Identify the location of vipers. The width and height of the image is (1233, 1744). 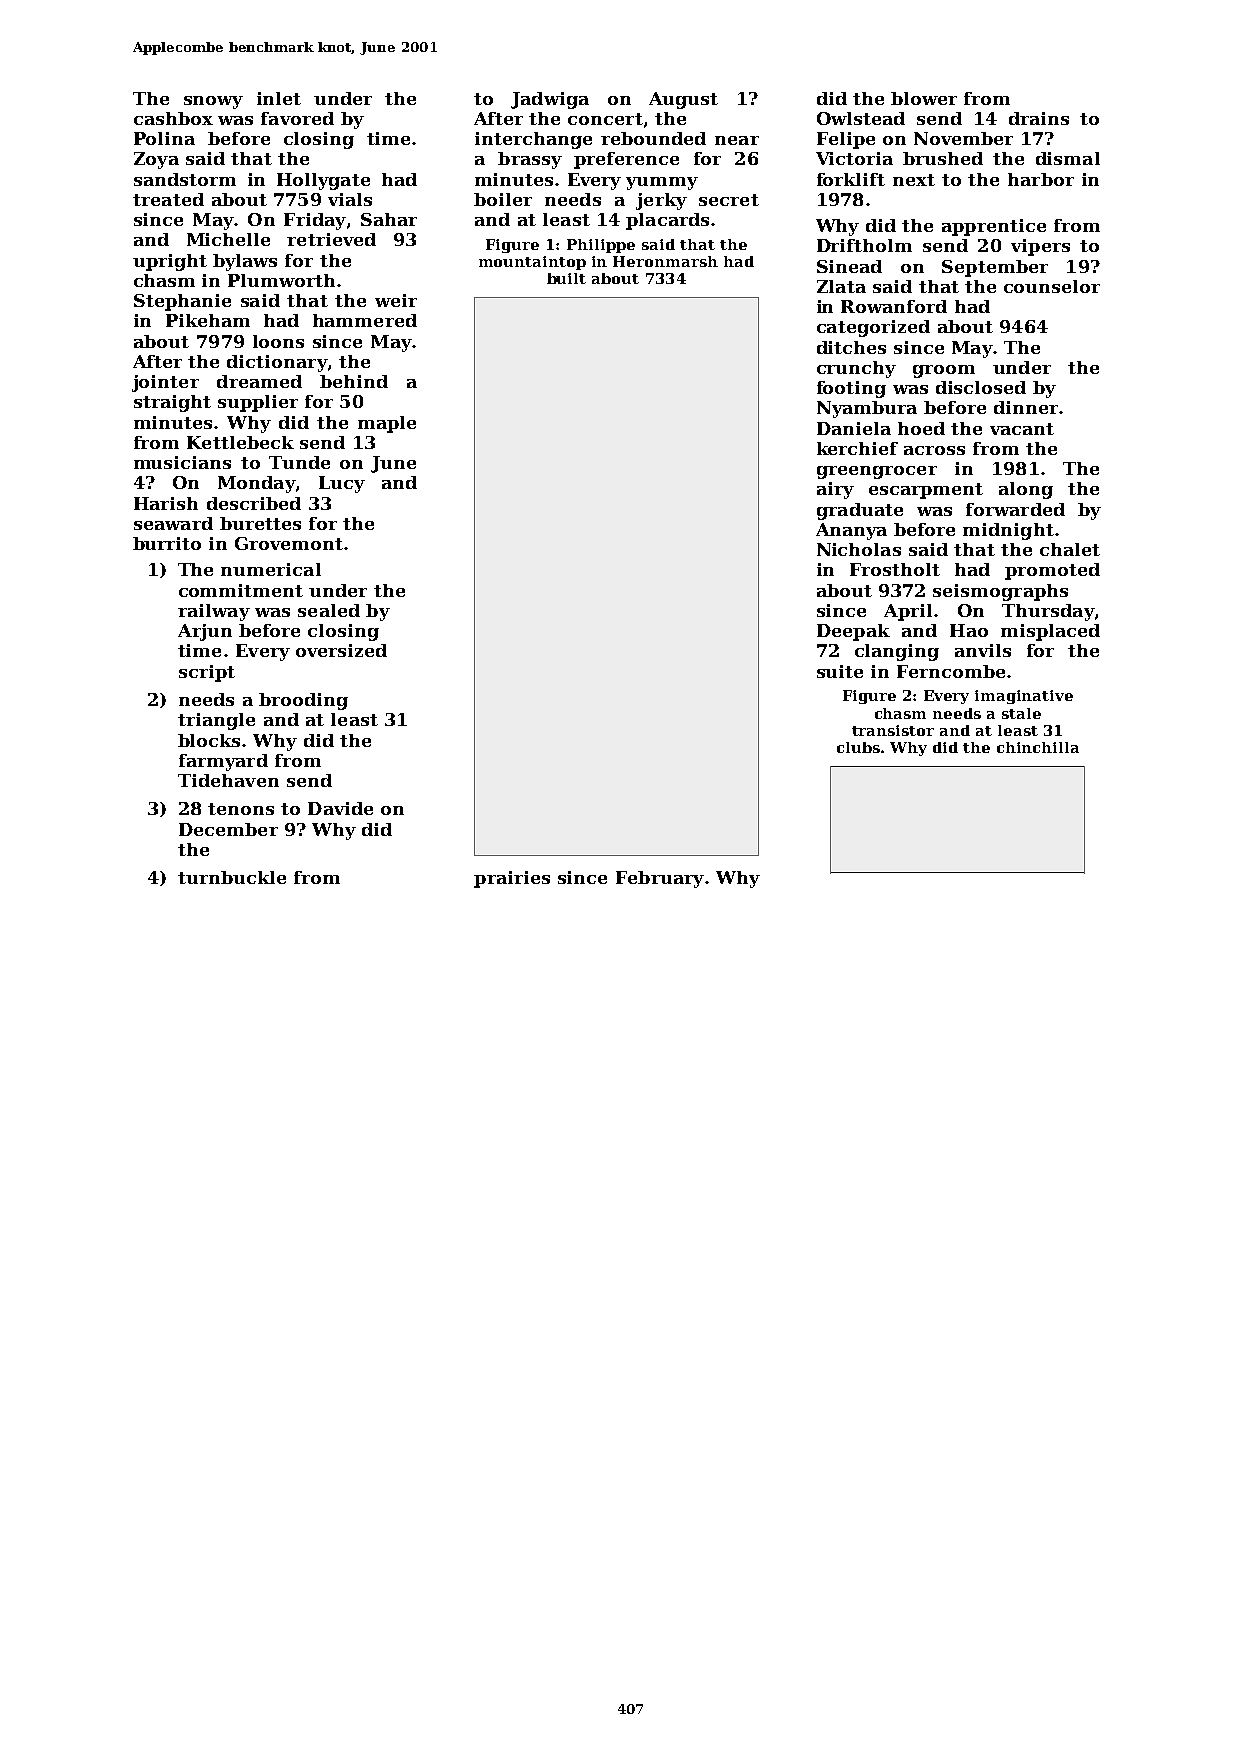
(1040, 247).
